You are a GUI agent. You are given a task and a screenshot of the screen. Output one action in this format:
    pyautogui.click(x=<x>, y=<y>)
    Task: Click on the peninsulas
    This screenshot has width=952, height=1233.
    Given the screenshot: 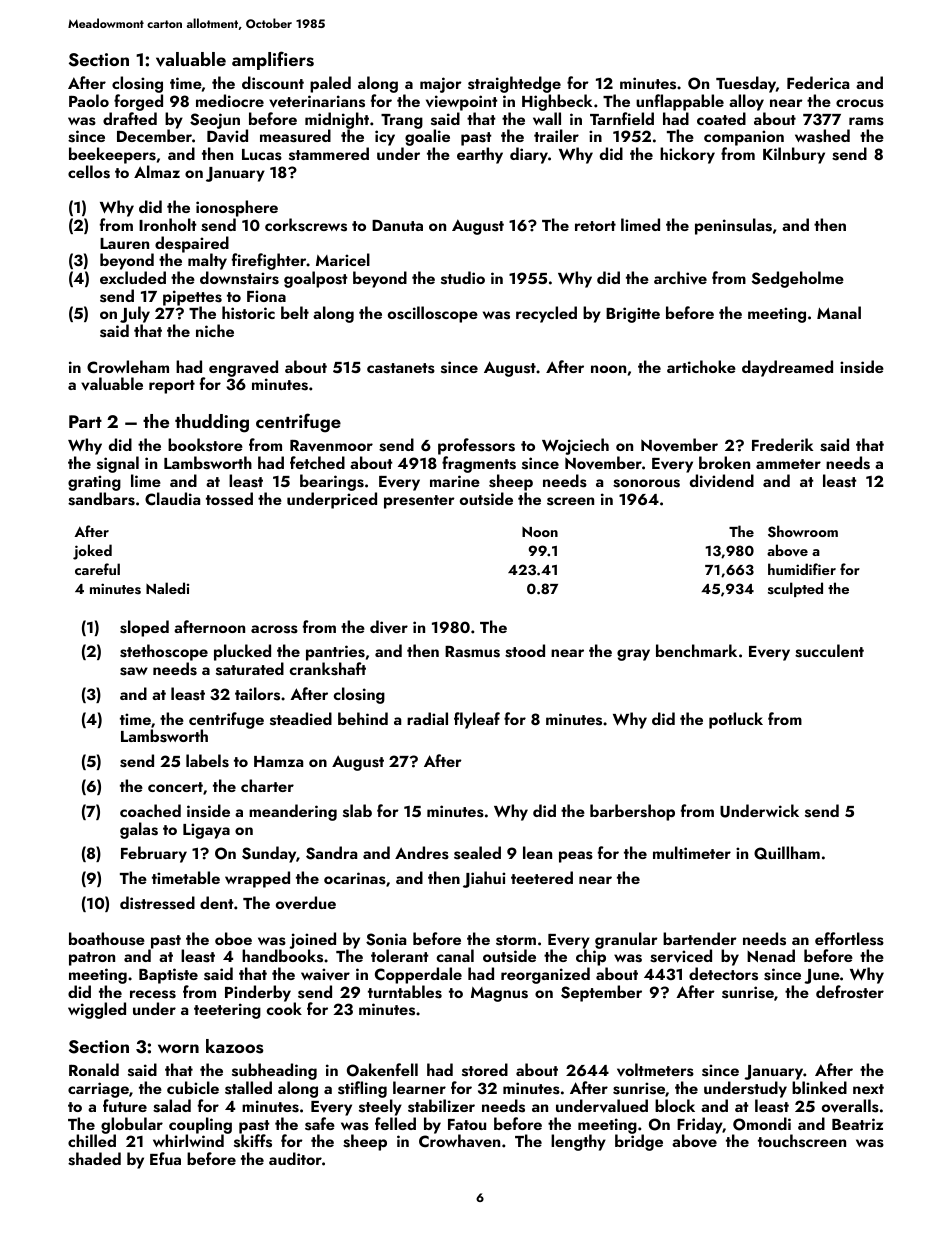 What is the action you would take?
    pyautogui.click(x=733, y=226)
